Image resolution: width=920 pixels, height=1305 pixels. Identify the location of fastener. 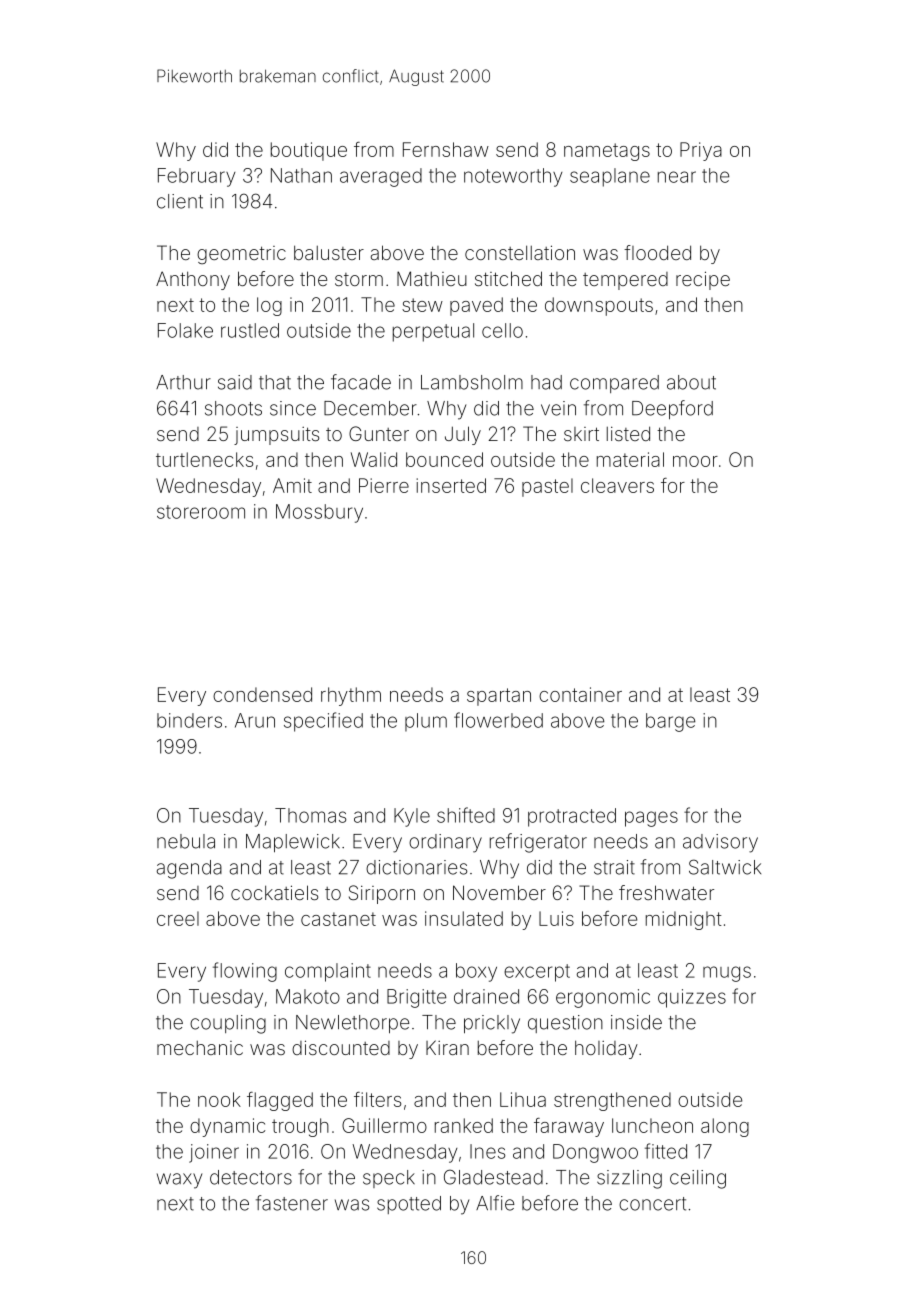
(292, 1203).
